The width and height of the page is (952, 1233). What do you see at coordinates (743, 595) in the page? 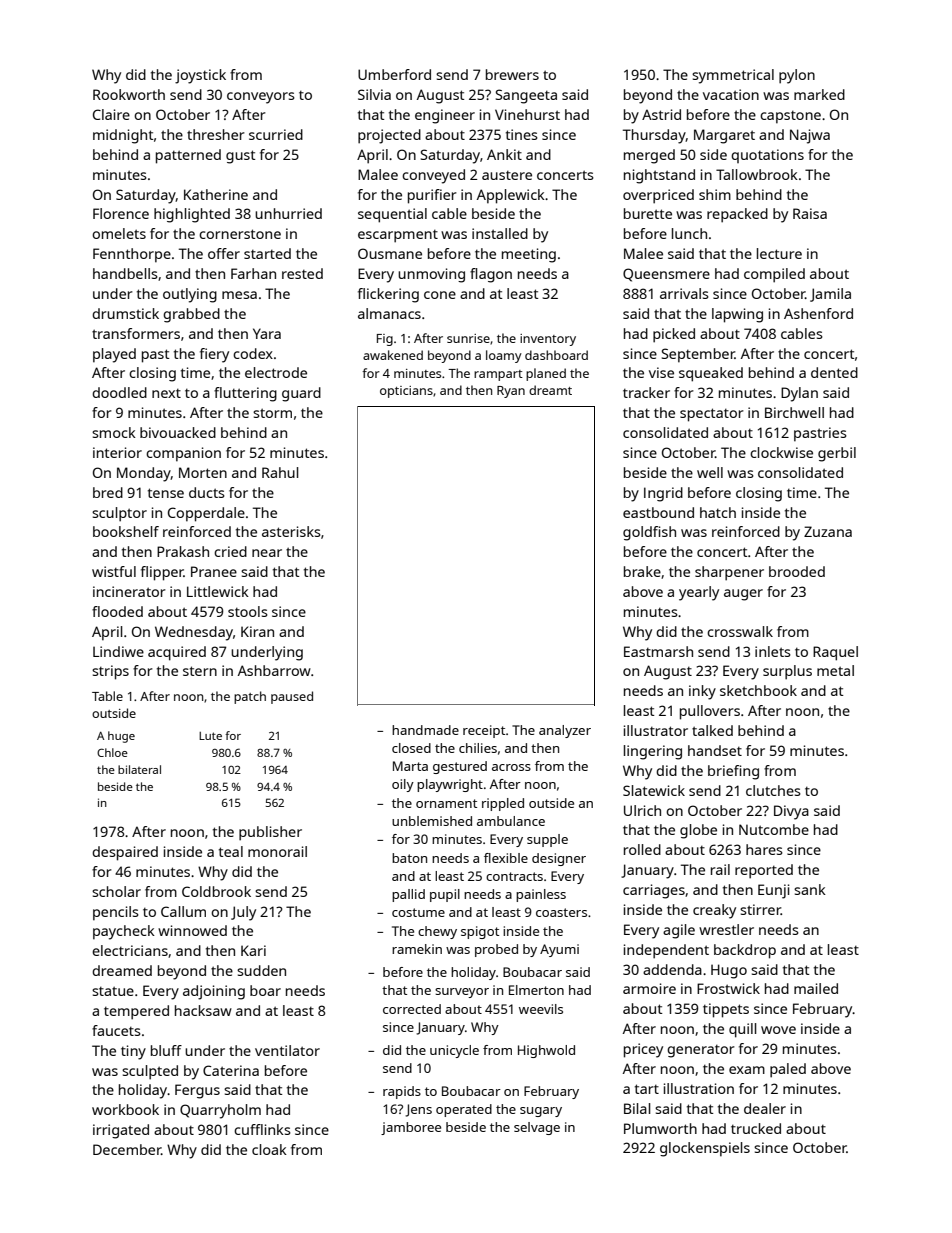
I see `auger` at bounding box center [743, 595].
